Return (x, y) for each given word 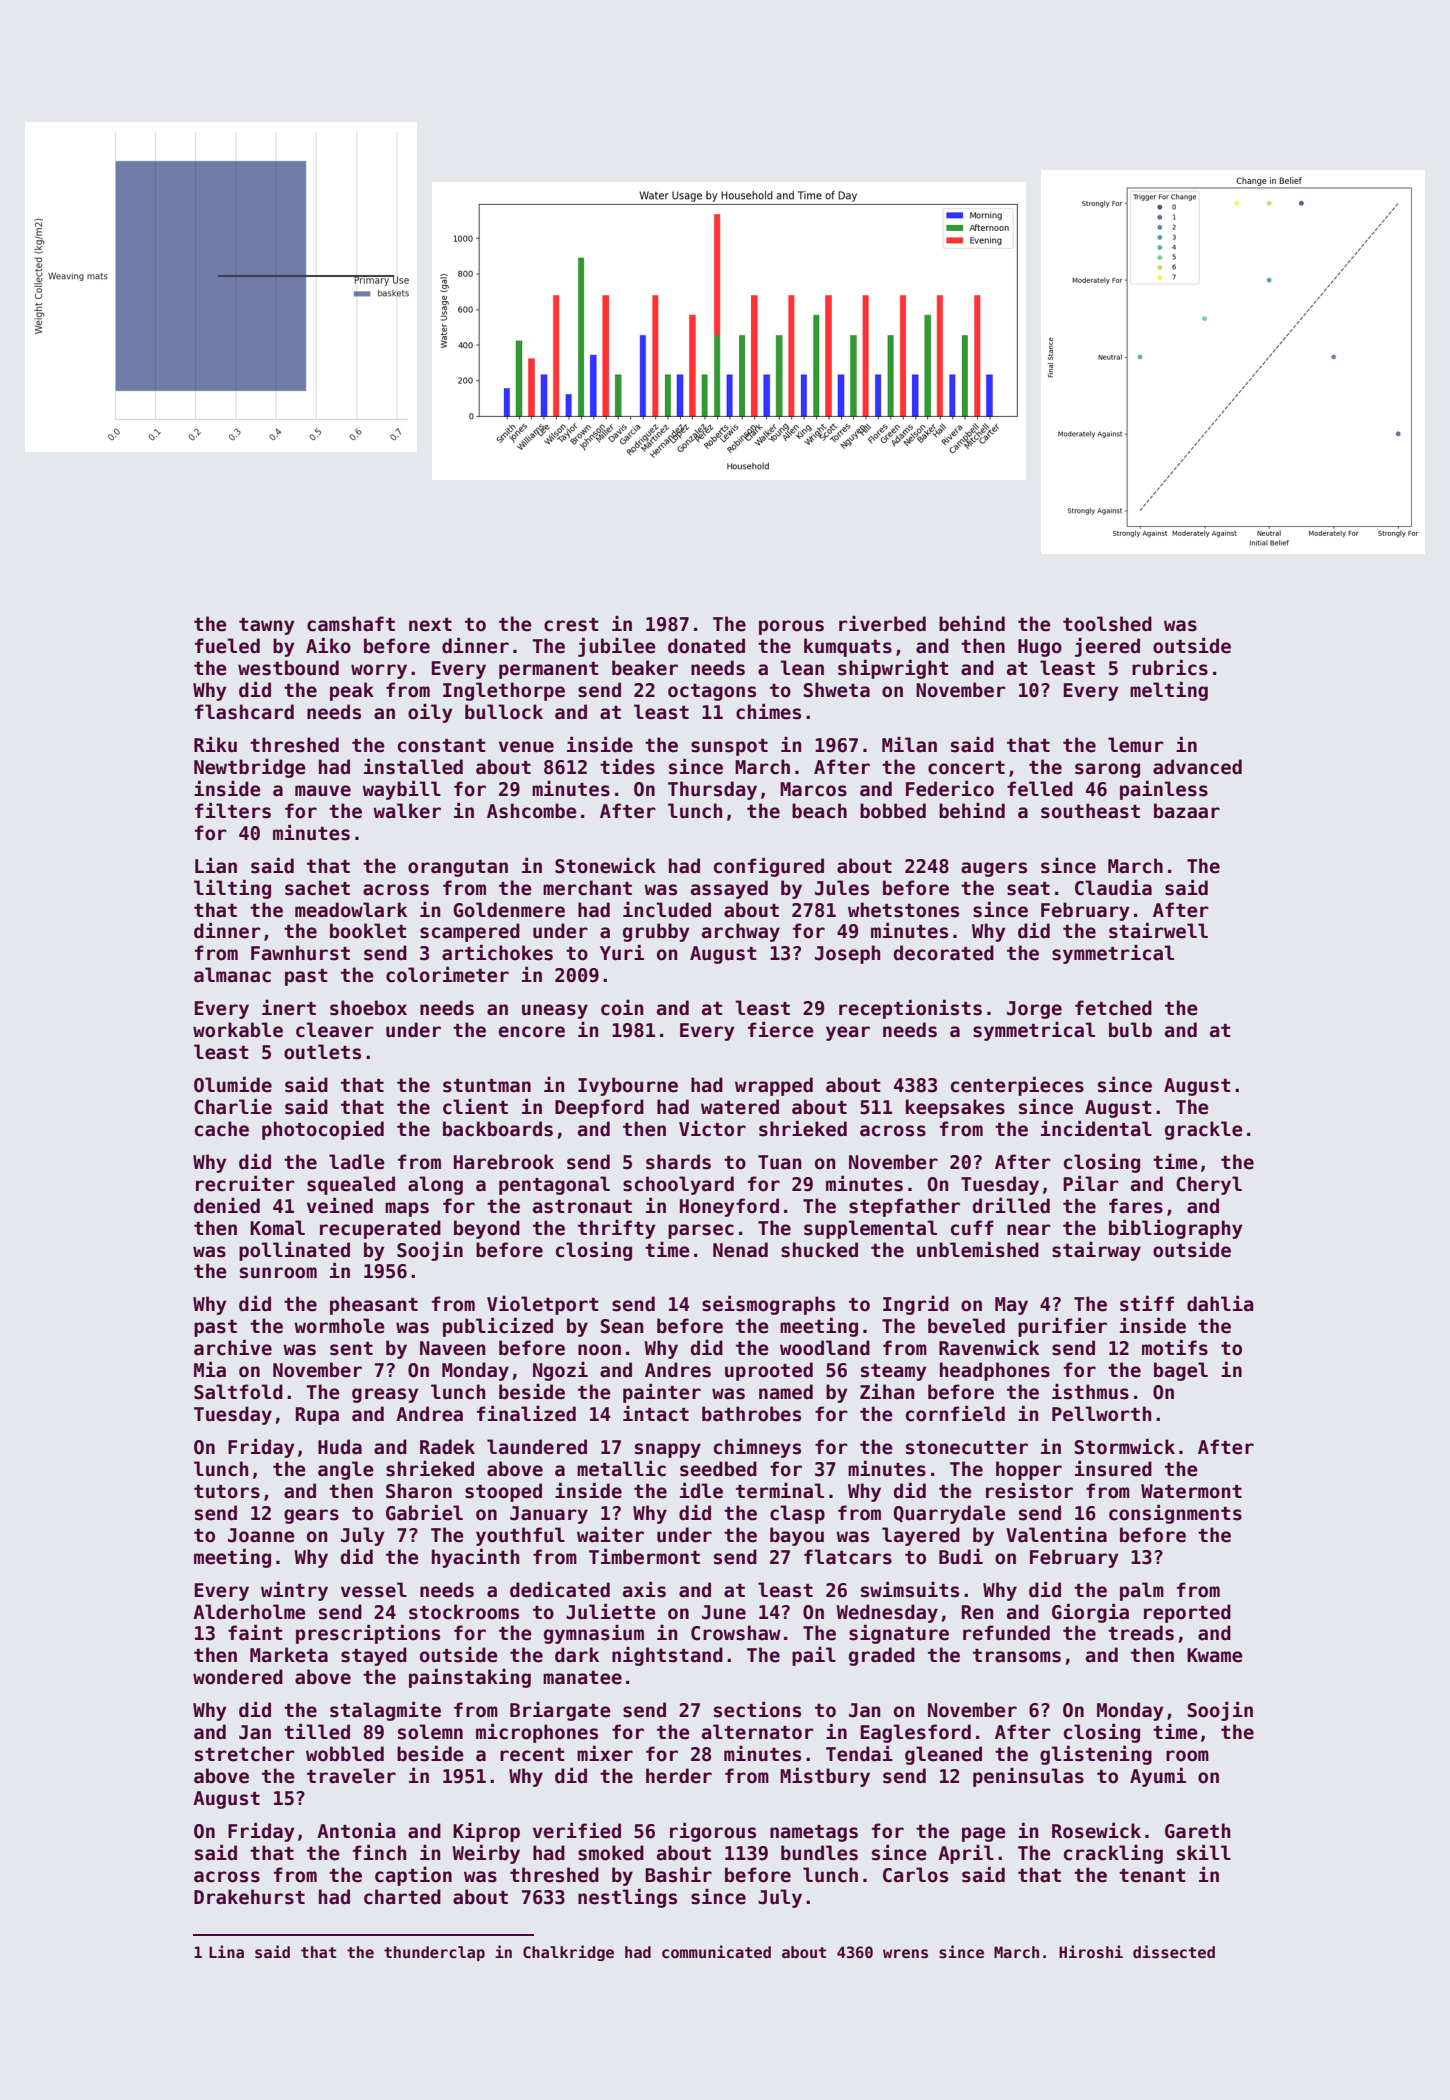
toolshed (1107, 624)
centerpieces (1017, 1086)
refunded (1006, 1633)
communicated (716, 1951)
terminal (780, 1490)
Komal (277, 1228)
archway (741, 932)
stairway (1096, 1251)
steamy (894, 1372)
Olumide (233, 1084)
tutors (227, 1492)
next (430, 625)
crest (571, 625)
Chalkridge (568, 1953)
